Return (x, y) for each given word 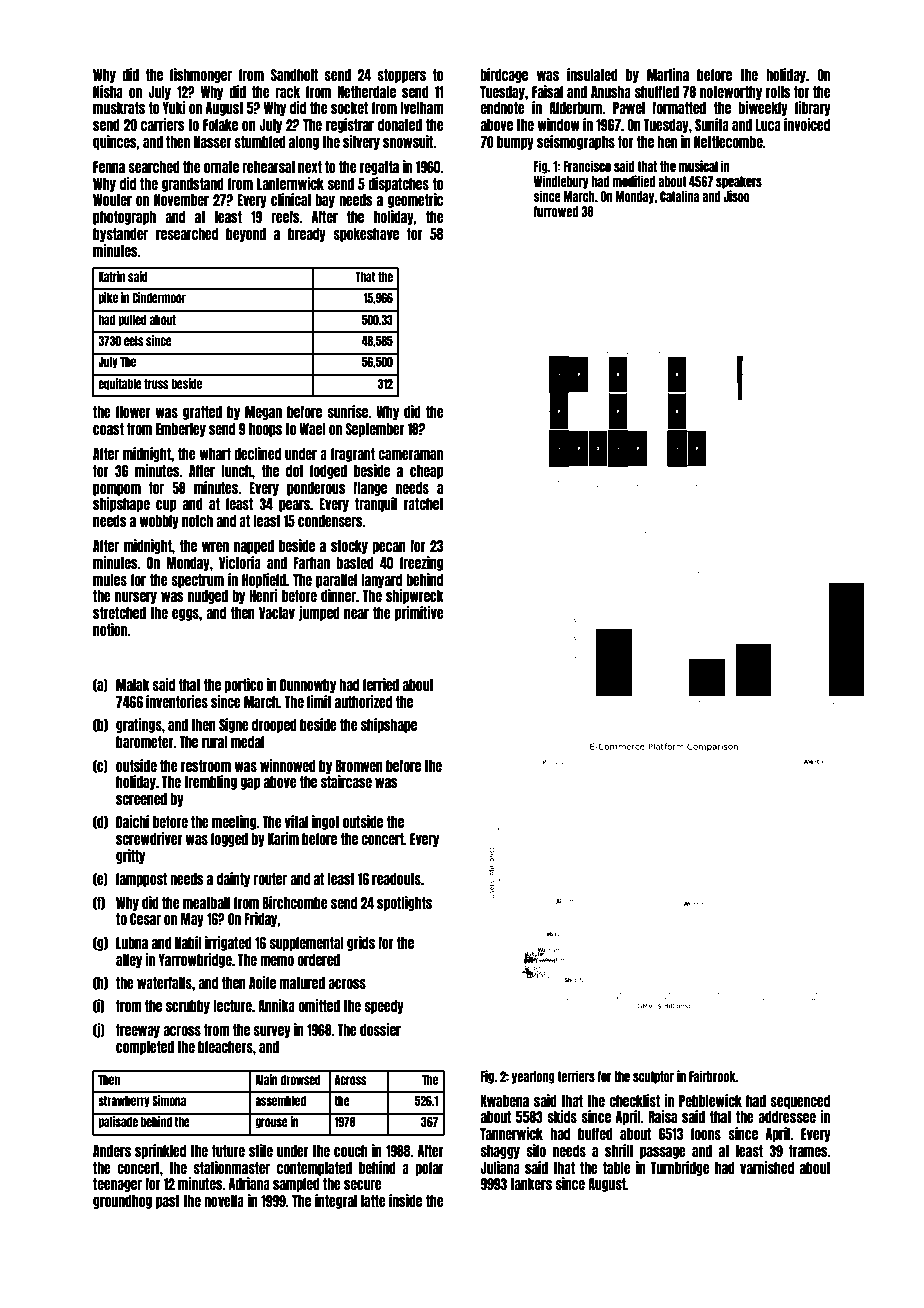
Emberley (181, 430)
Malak (133, 685)
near (356, 614)
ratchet (424, 504)
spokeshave (366, 235)
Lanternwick (290, 183)
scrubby (188, 1007)
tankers (531, 1184)
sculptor (653, 1077)
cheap (426, 472)
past (168, 1202)
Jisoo (736, 196)
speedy (384, 1007)
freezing (421, 563)
